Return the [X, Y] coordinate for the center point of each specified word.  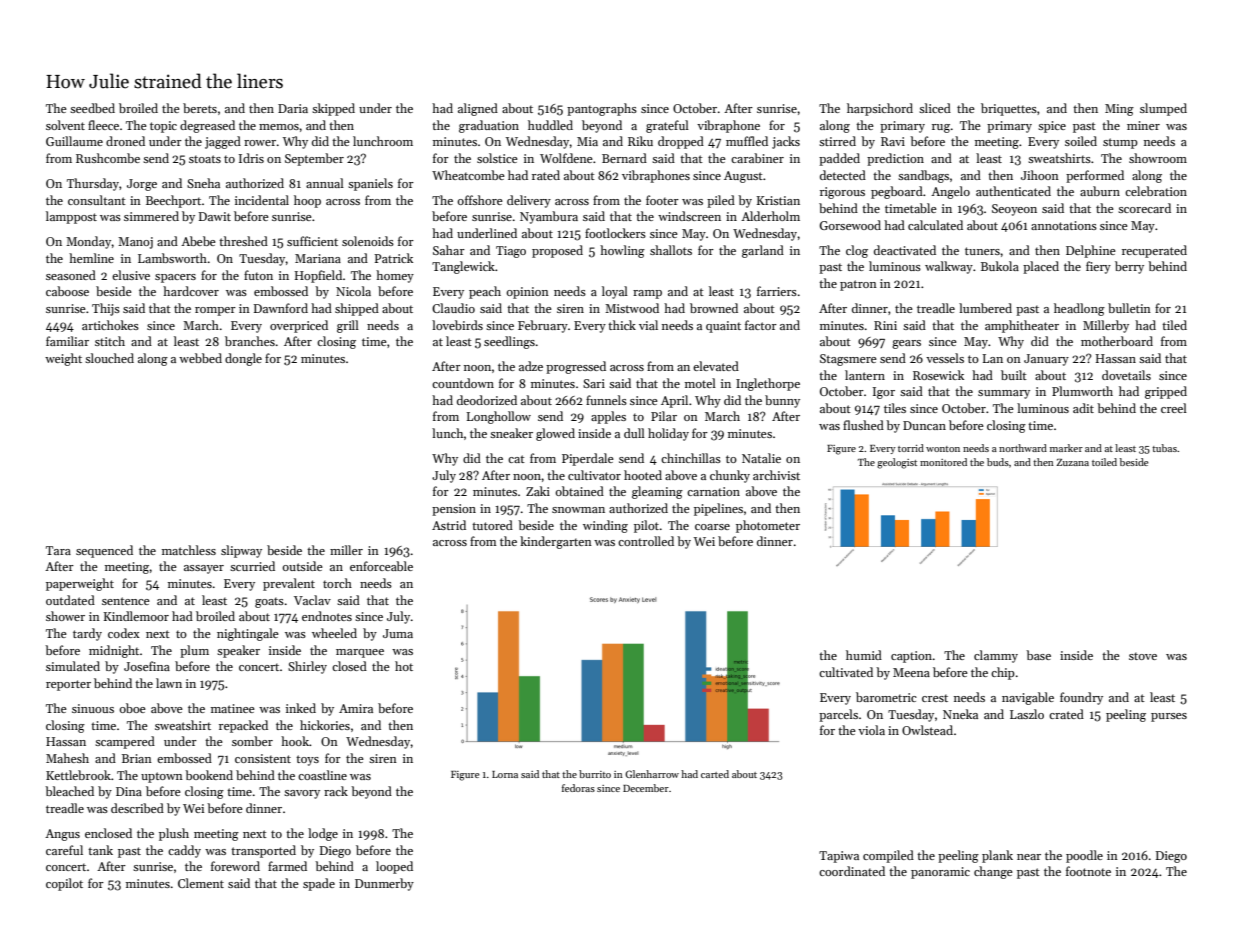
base [1038, 655]
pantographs [602, 109]
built [1014, 375]
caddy [184, 851]
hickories [325, 725]
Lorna [505, 774]
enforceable [381, 566]
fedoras [578, 788]
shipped [357, 309]
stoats [205, 159]
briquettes [1009, 109]
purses [1169, 717]
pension [454, 510]
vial [648, 325]
